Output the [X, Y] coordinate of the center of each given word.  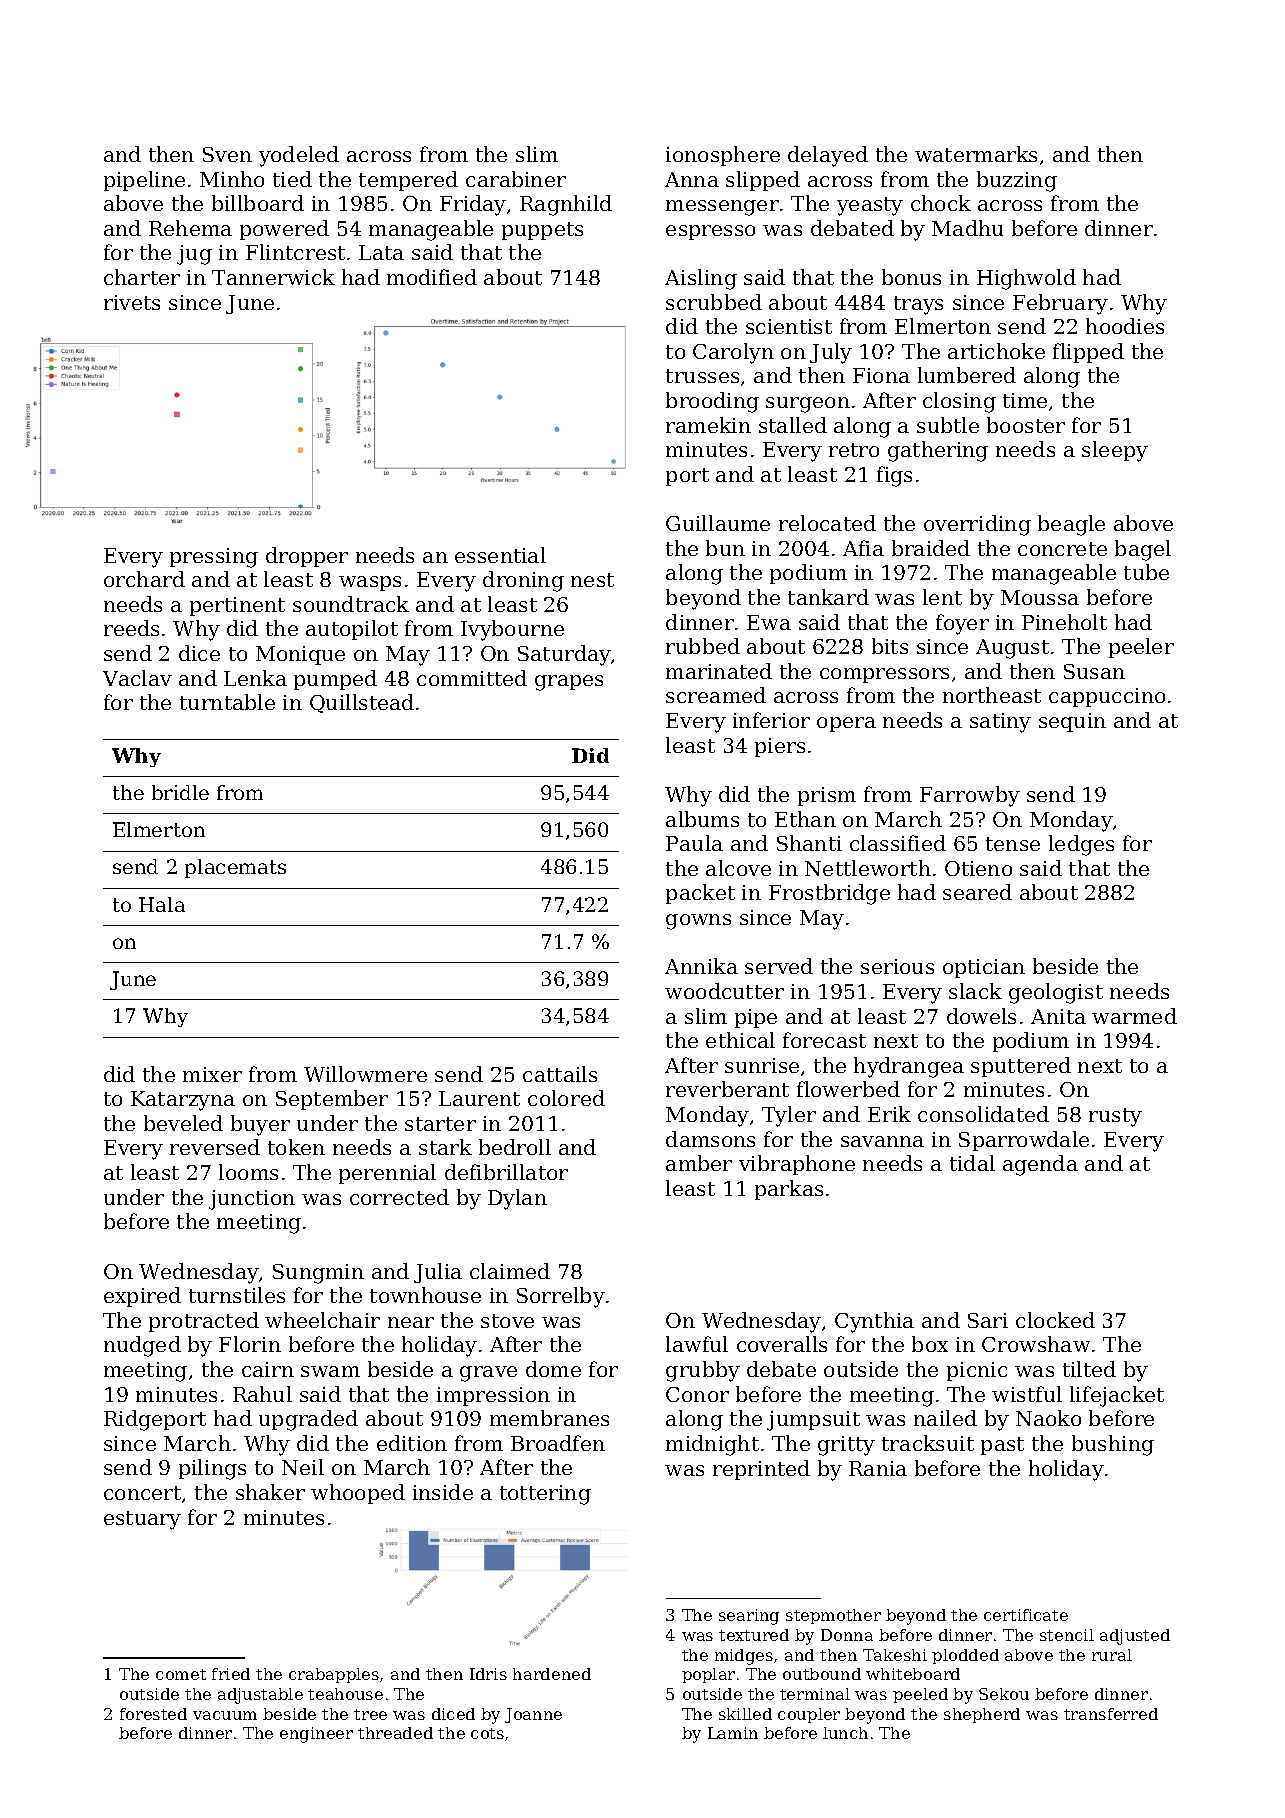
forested [153, 1714]
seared [977, 892]
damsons [710, 1139]
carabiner [516, 179]
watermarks [976, 154]
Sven [227, 154]
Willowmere [365, 1074]
